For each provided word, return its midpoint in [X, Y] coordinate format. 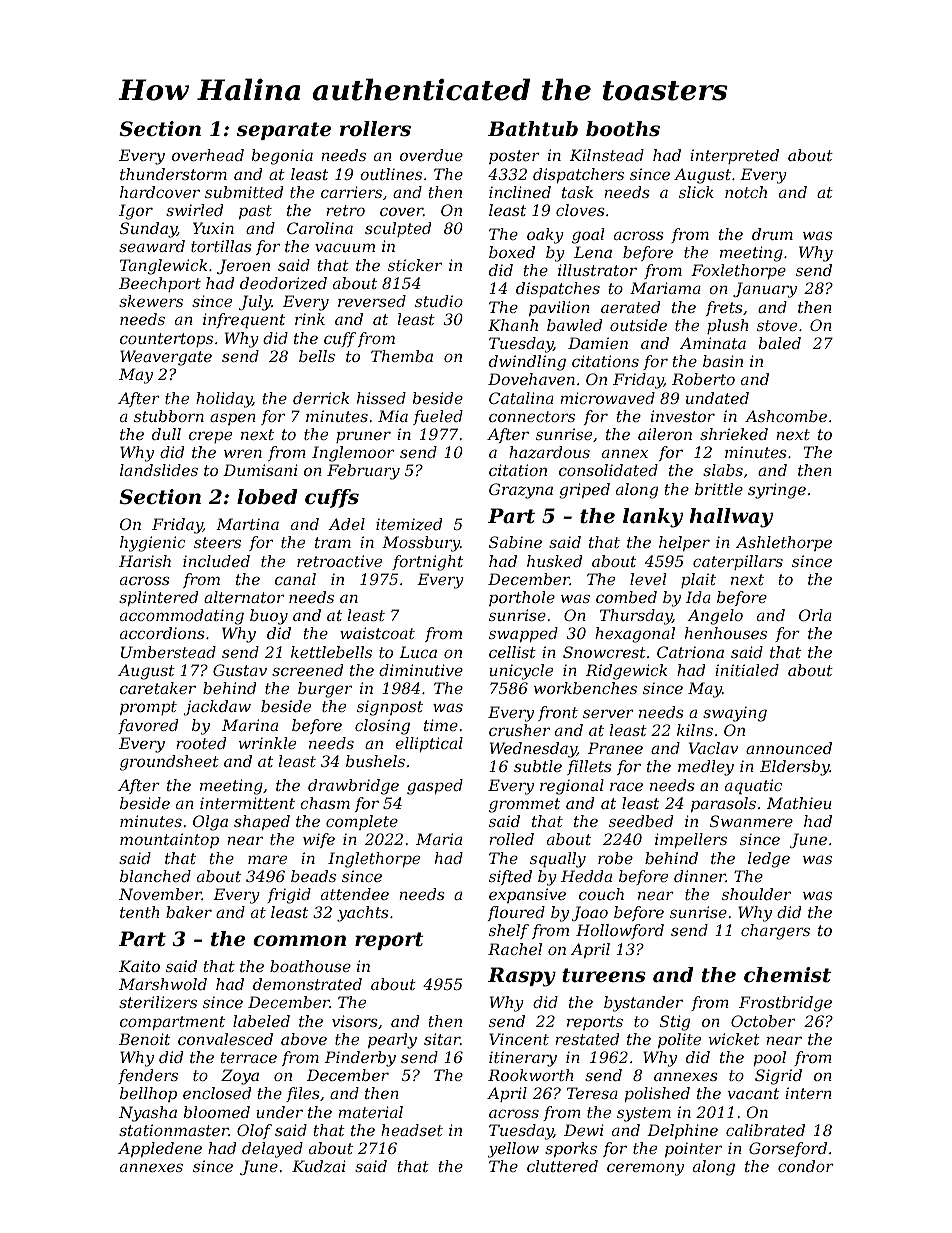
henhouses [726, 633]
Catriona [690, 652]
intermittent [247, 803]
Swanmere [751, 821]
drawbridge [353, 787]
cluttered [562, 1166]
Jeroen [243, 266]
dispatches [558, 289]
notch [746, 192]
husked [554, 561]
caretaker [158, 688]
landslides [159, 470]
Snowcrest [604, 652]
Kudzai [319, 1166]
